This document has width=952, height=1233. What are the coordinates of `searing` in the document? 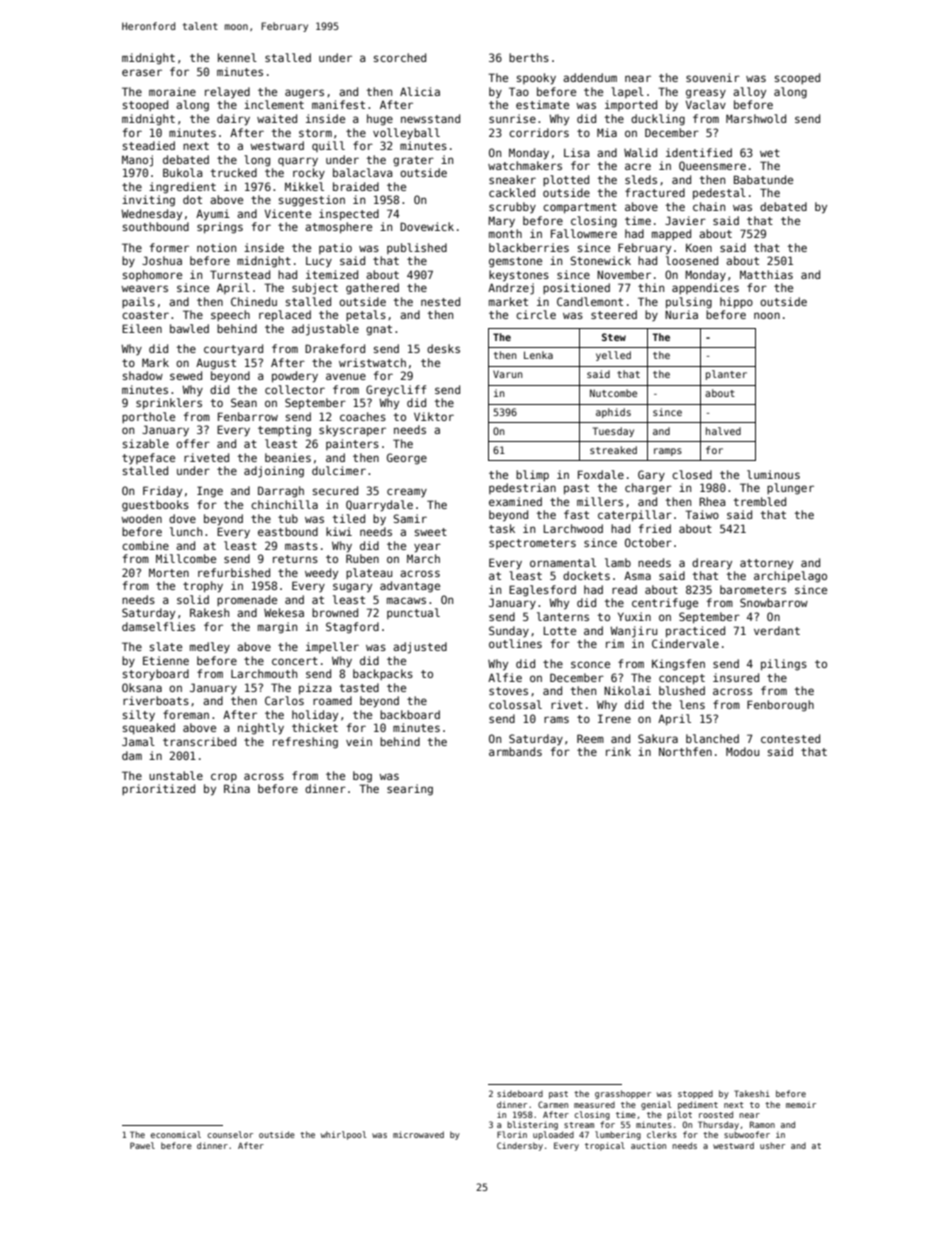 It's located at (410, 790).
